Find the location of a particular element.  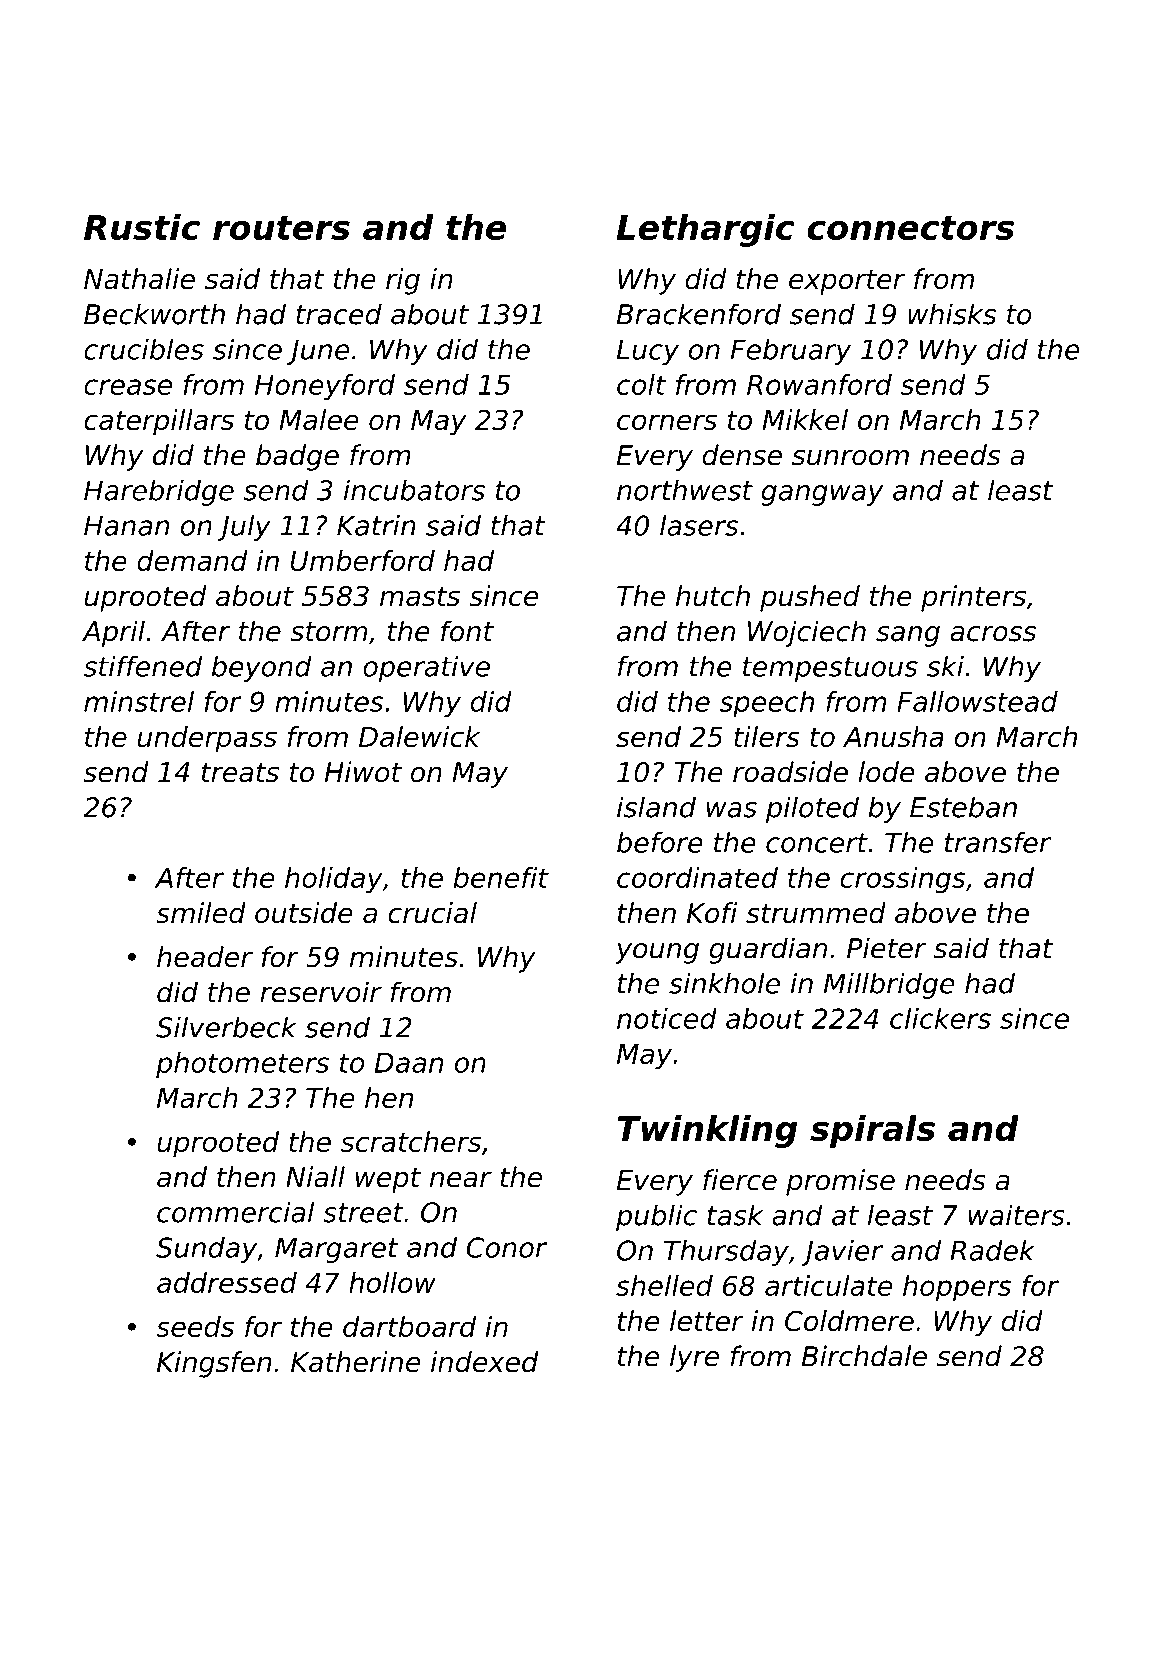

clickers is located at coordinates (940, 1018).
